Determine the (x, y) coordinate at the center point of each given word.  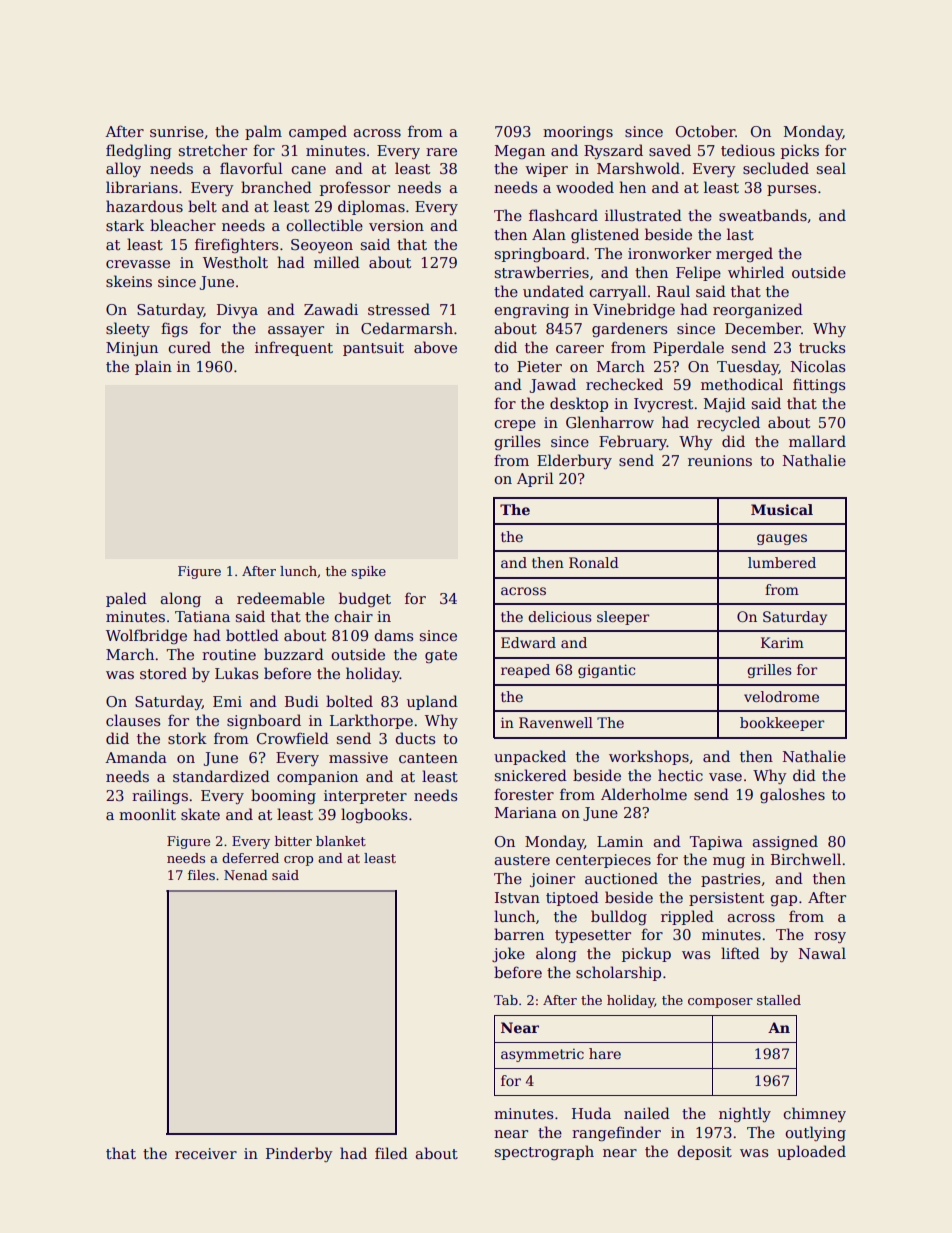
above (435, 347)
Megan (520, 152)
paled (126, 599)
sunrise (177, 131)
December (763, 328)
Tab (506, 1000)
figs (174, 329)
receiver (206, 1153)
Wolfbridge (146, 636)
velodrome (781, 696)
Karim (782, 642)
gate (441, 656)
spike (368, 572)
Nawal (822, 953)
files (201, 875)
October (705, 131)
